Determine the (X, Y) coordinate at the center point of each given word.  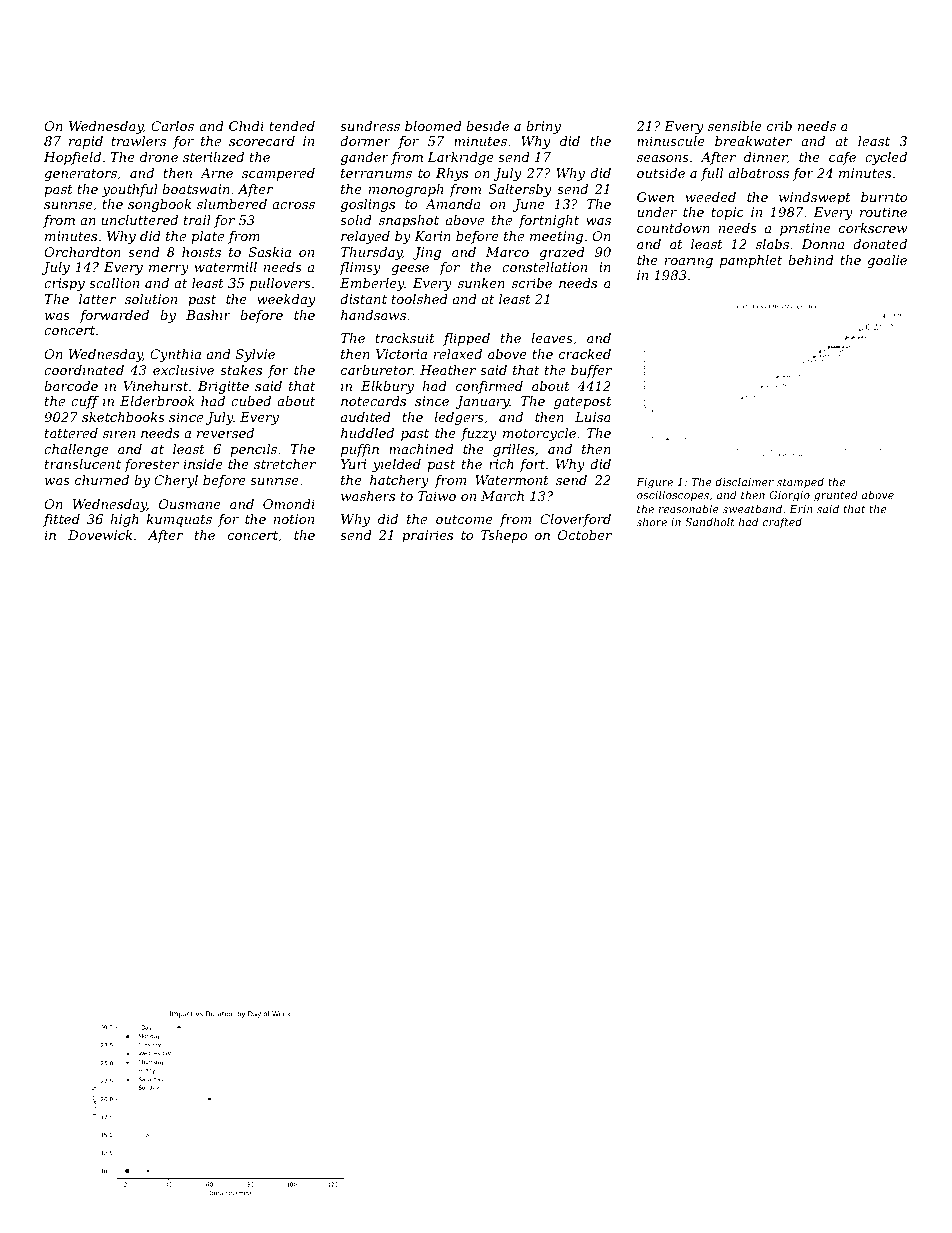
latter (97, 299)
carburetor (377, 370)
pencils (253, 450)
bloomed (433, 126)
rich (501, 464)
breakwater (753, 141)
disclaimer (744, 481)
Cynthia (175, 355)
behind (811, 260)
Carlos (172, 126)
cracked (585, 354)
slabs (772, 244)
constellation (544, 267)
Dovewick (100, 535)
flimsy (360, 268)
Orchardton (82, 252)
